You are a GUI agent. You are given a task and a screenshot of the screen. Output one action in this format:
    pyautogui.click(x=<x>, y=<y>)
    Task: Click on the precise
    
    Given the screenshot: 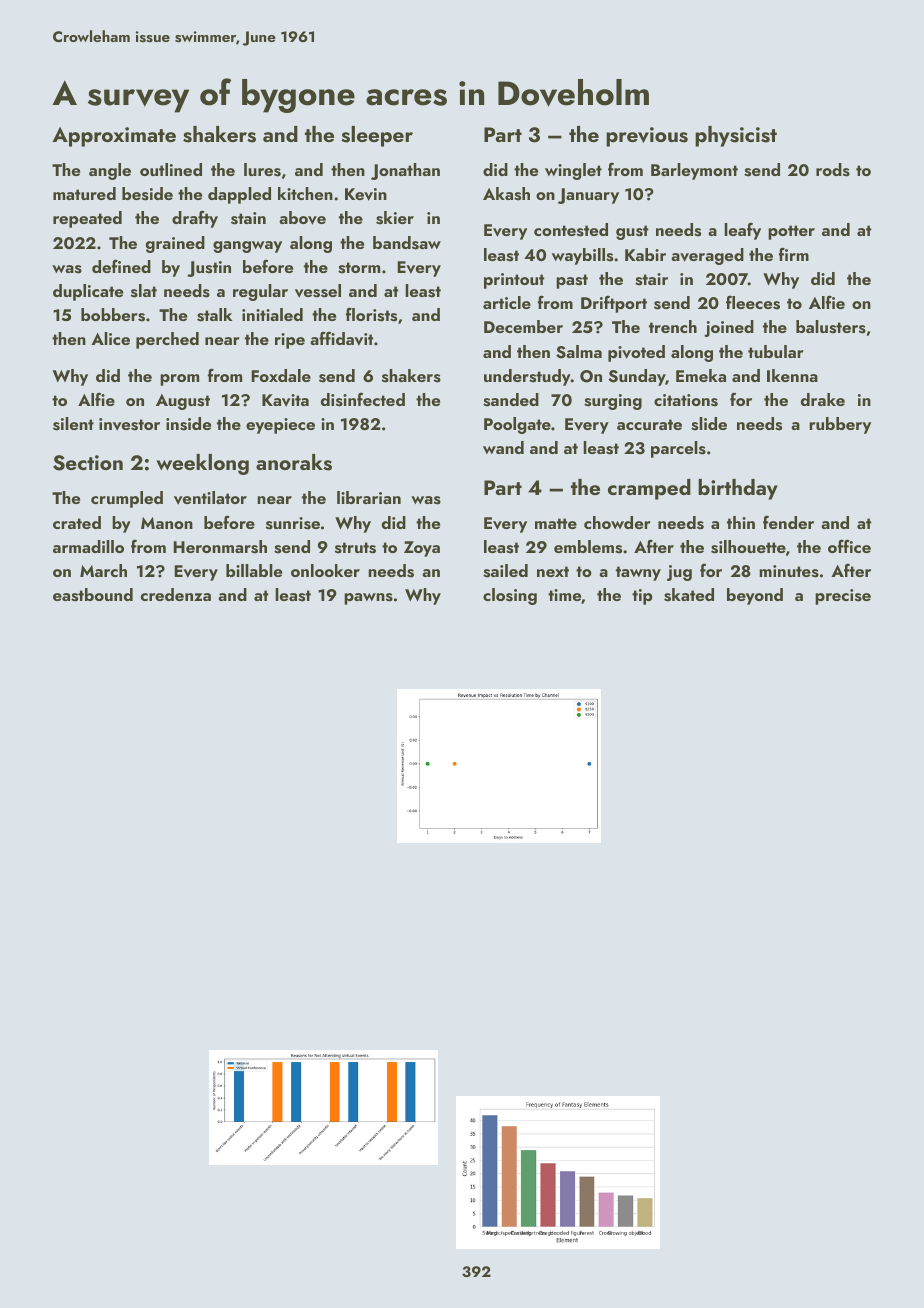 What is the action you would take?
    pyautogui.click(x=843, y=597)
